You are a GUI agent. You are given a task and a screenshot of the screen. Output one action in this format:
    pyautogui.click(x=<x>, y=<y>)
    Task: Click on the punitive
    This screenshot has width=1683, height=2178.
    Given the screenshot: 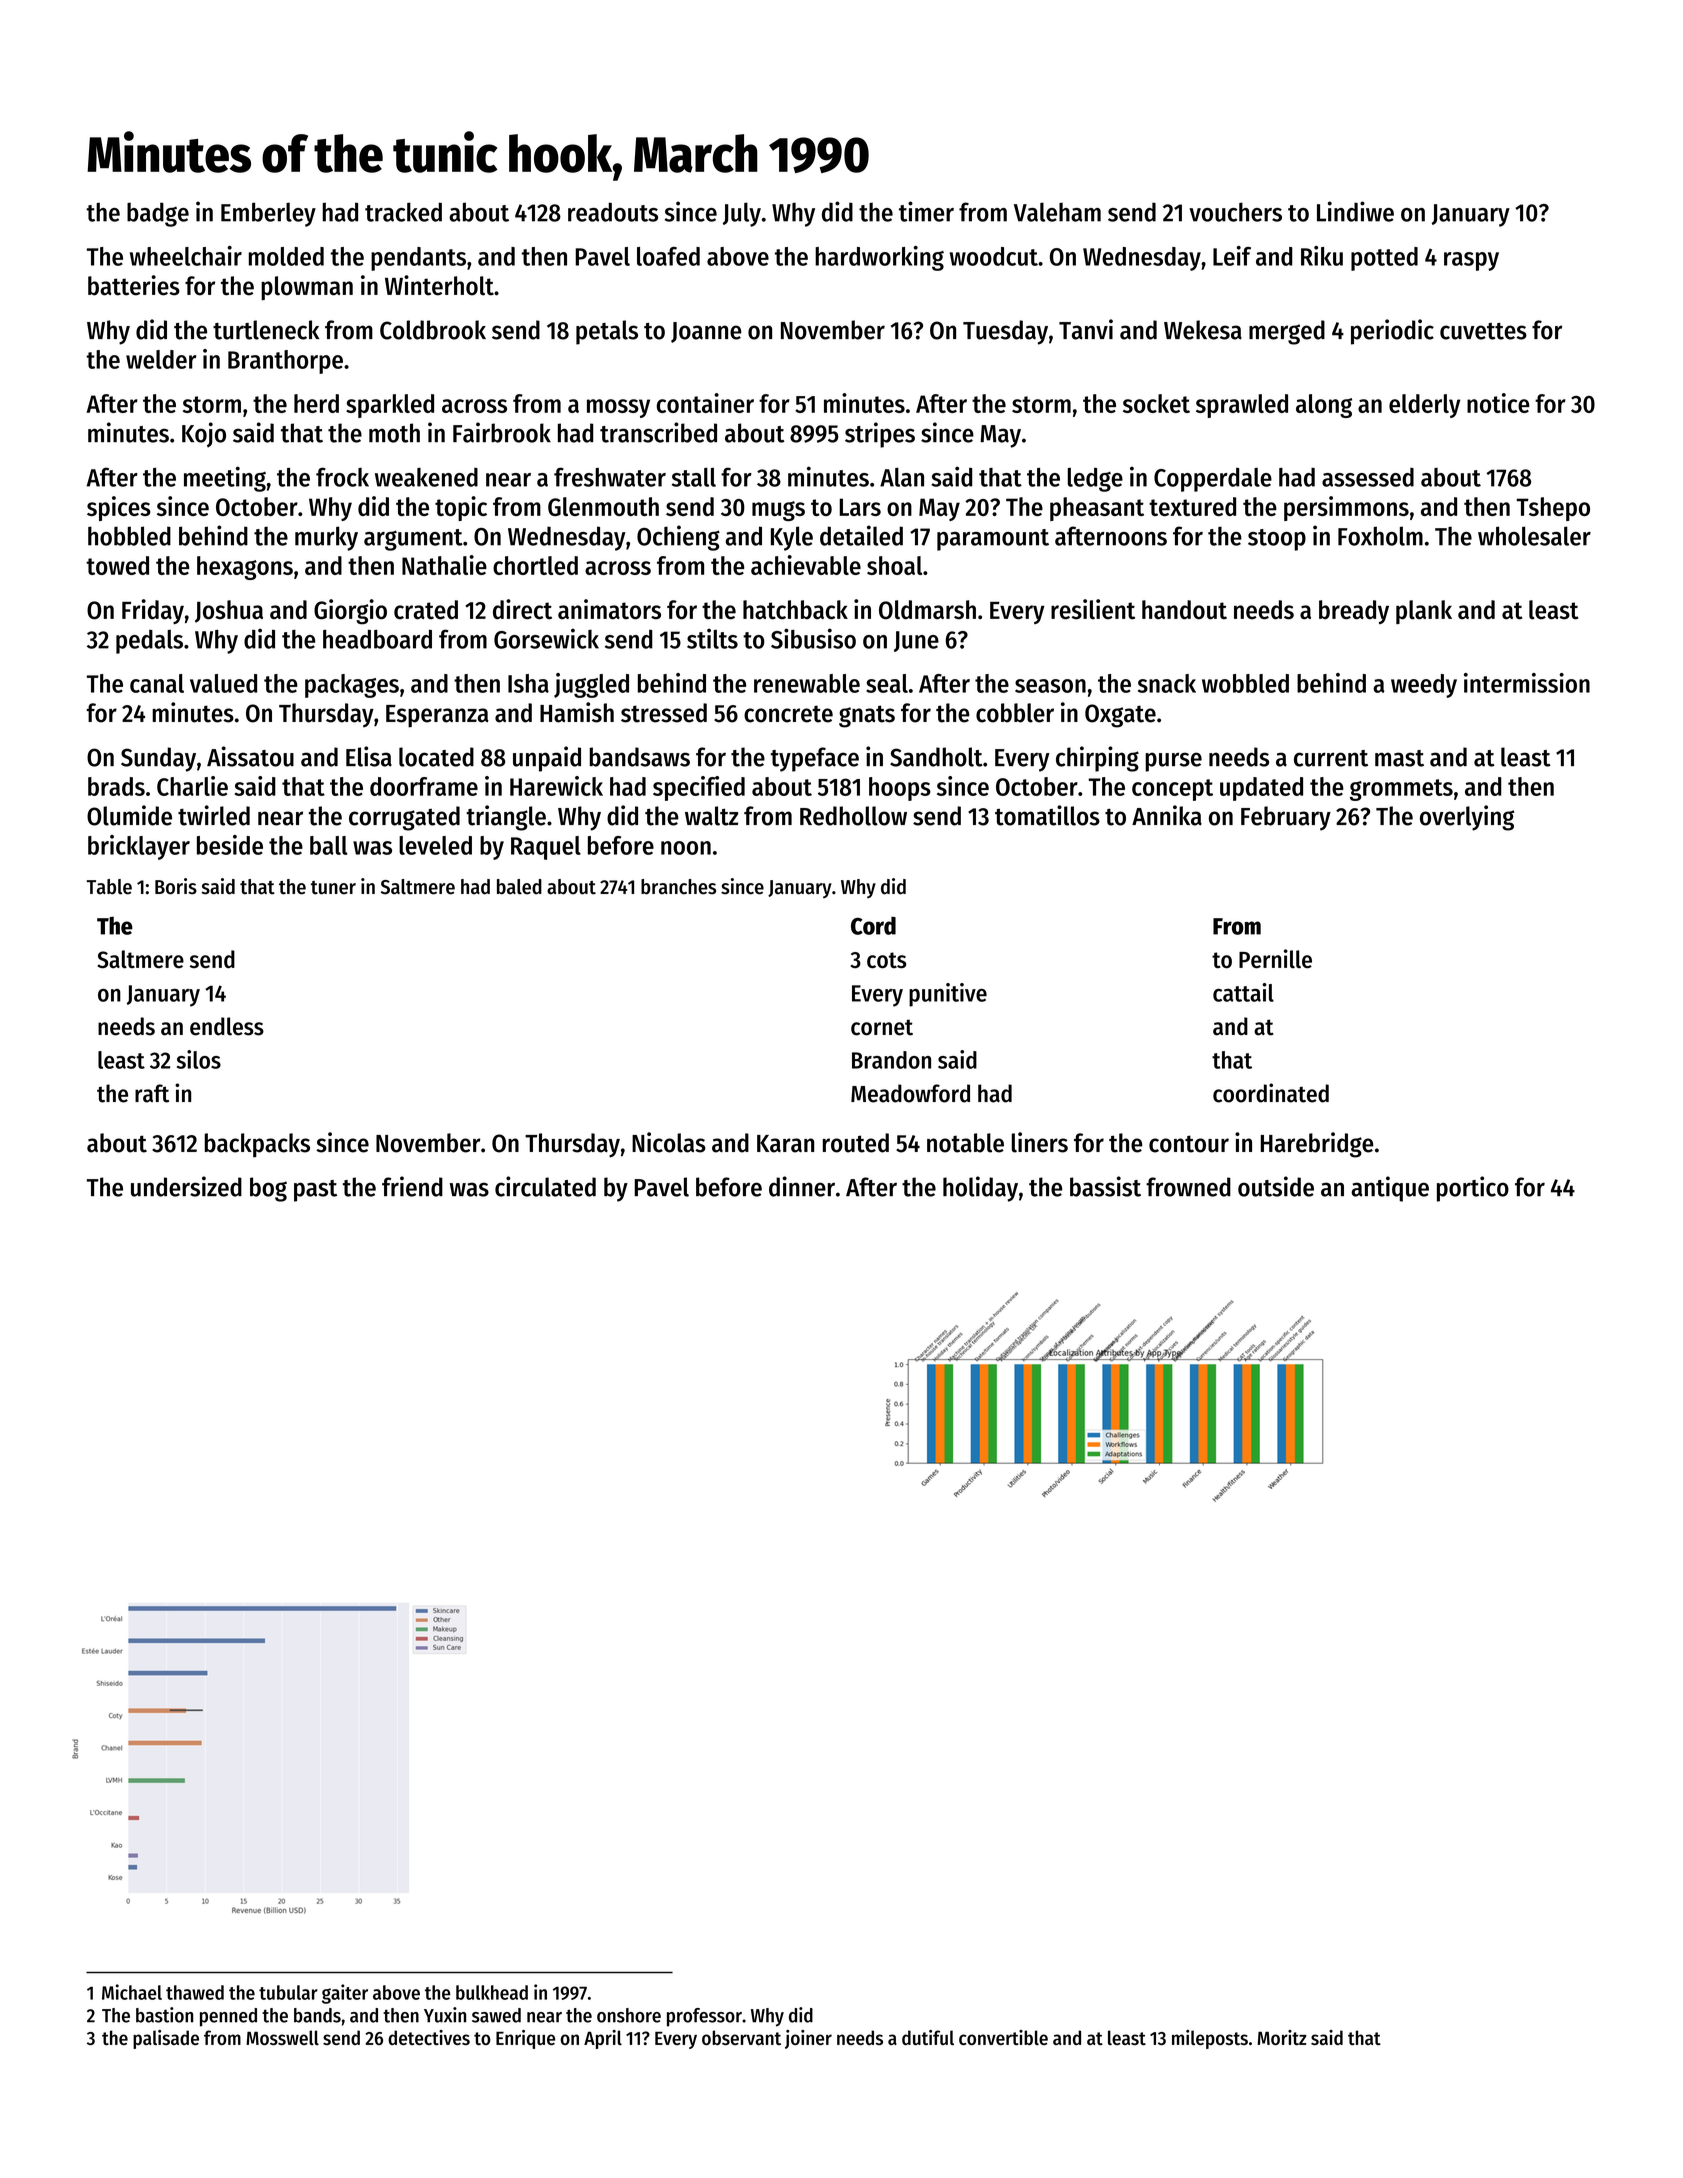 What is the action you would take?
    pyautogui.click(x=948, y=995)
